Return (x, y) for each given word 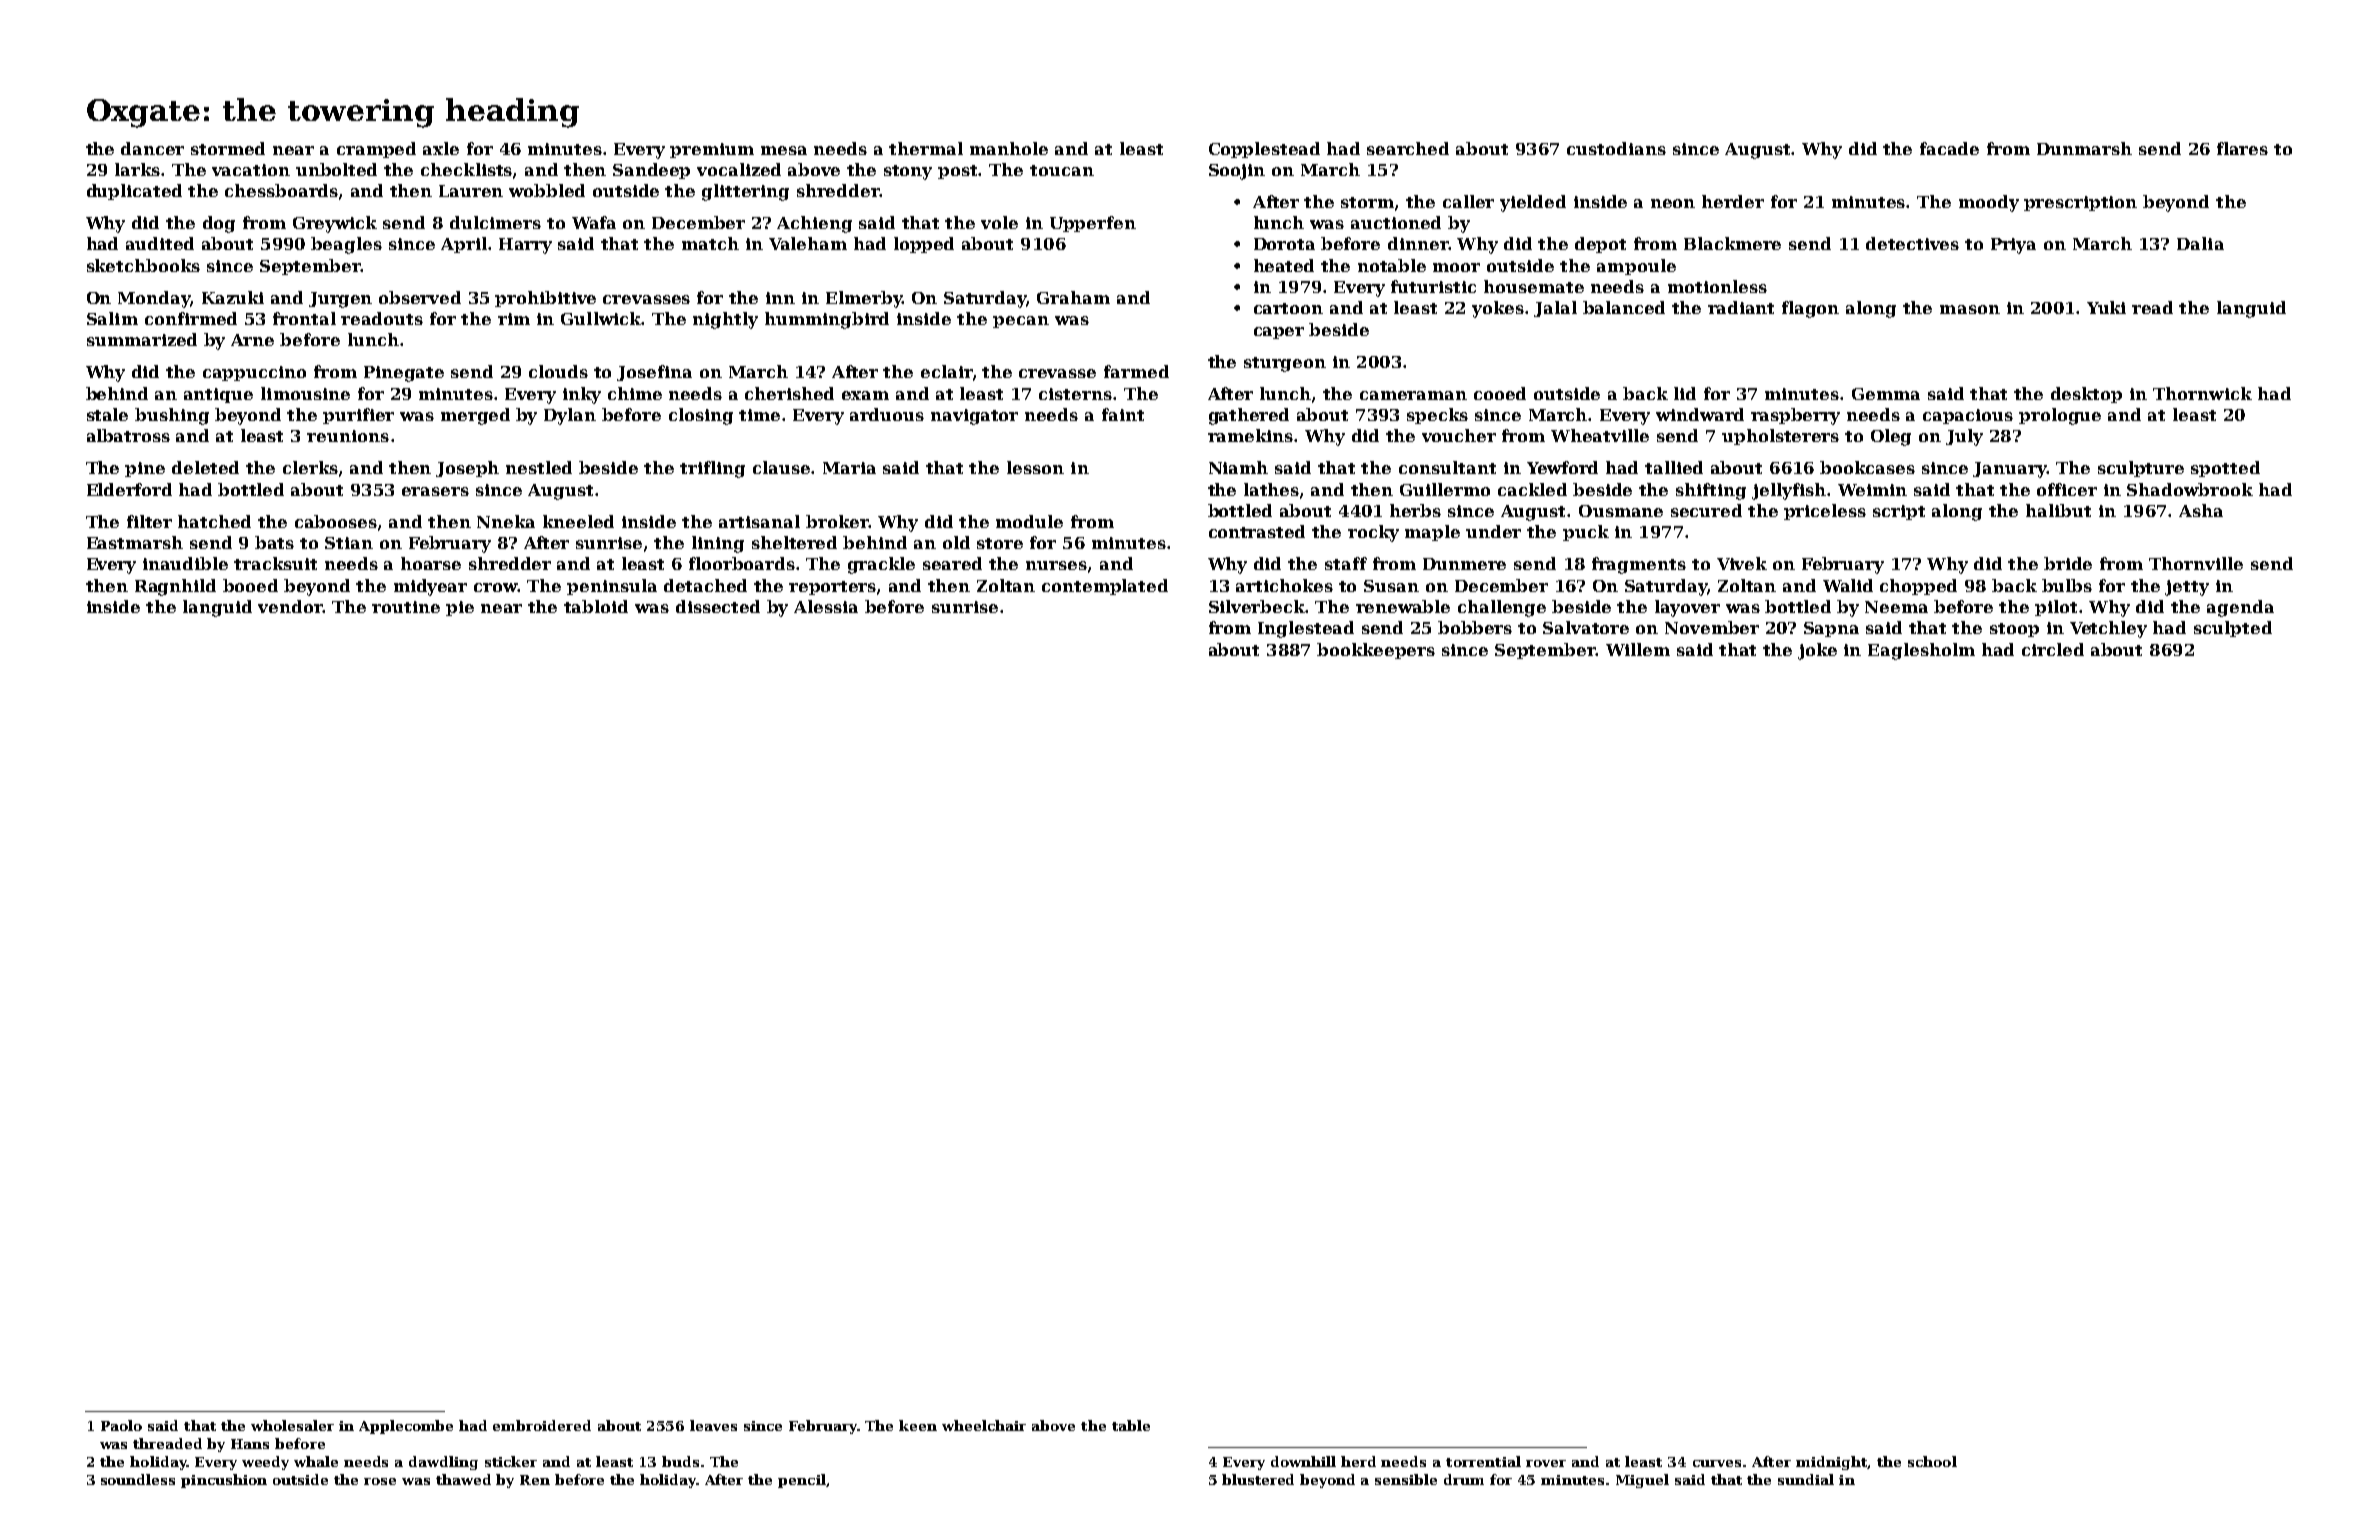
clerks (310, 467)
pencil (802, 1481)
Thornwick (2202, 393)
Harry (525, 246)
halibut (2058, 510)
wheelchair (984, 1425)
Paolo (121, 1425)
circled (2053, 649)
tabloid (596, 606)
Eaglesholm (1921, 651)
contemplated (1105, 587)
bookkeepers (1376, 651)
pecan (1021, 322)
